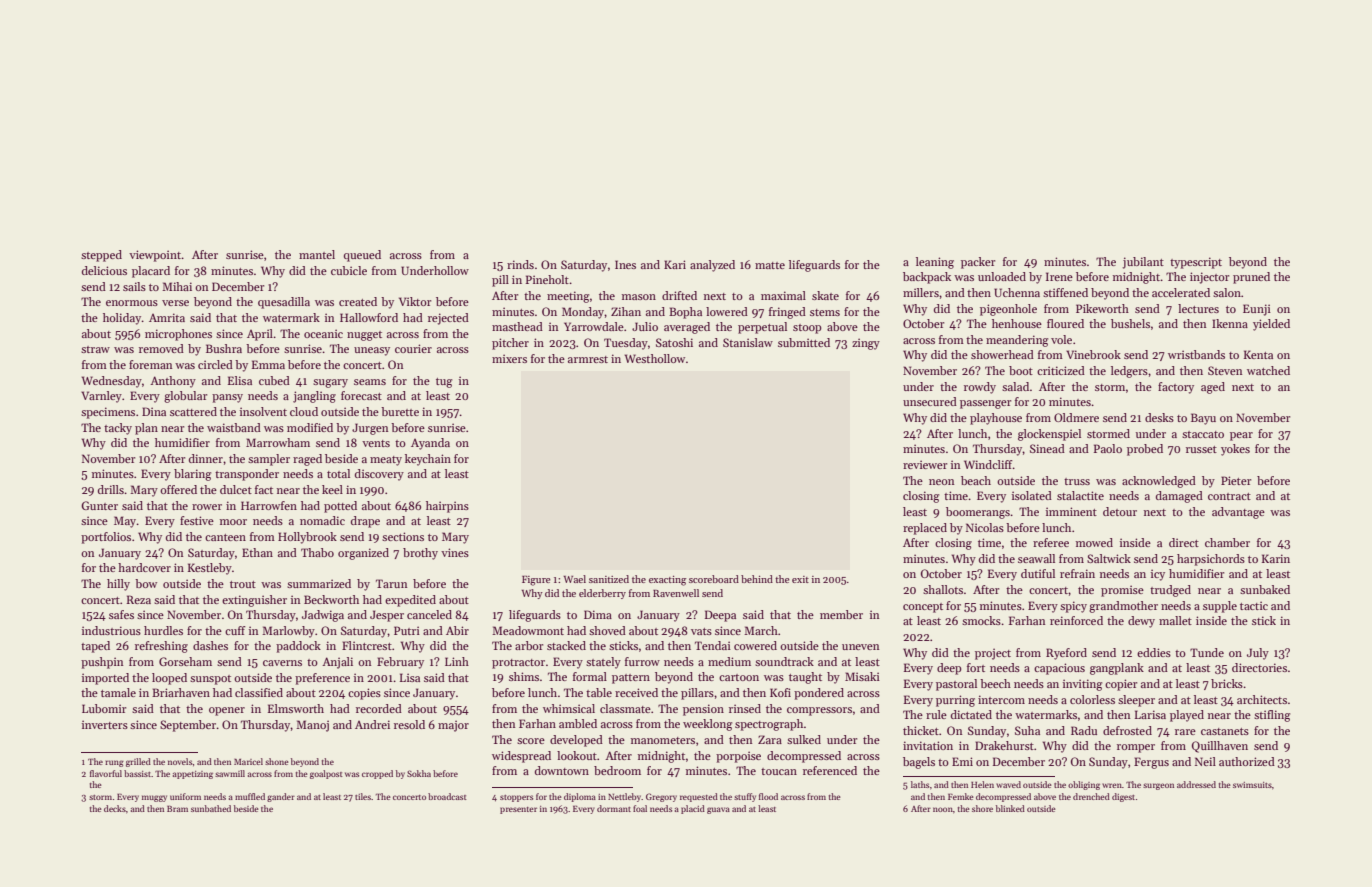  What do you see at coordinates (1225, 731) in the document?
I see `castanets` at bounding box center [1225, 731].
